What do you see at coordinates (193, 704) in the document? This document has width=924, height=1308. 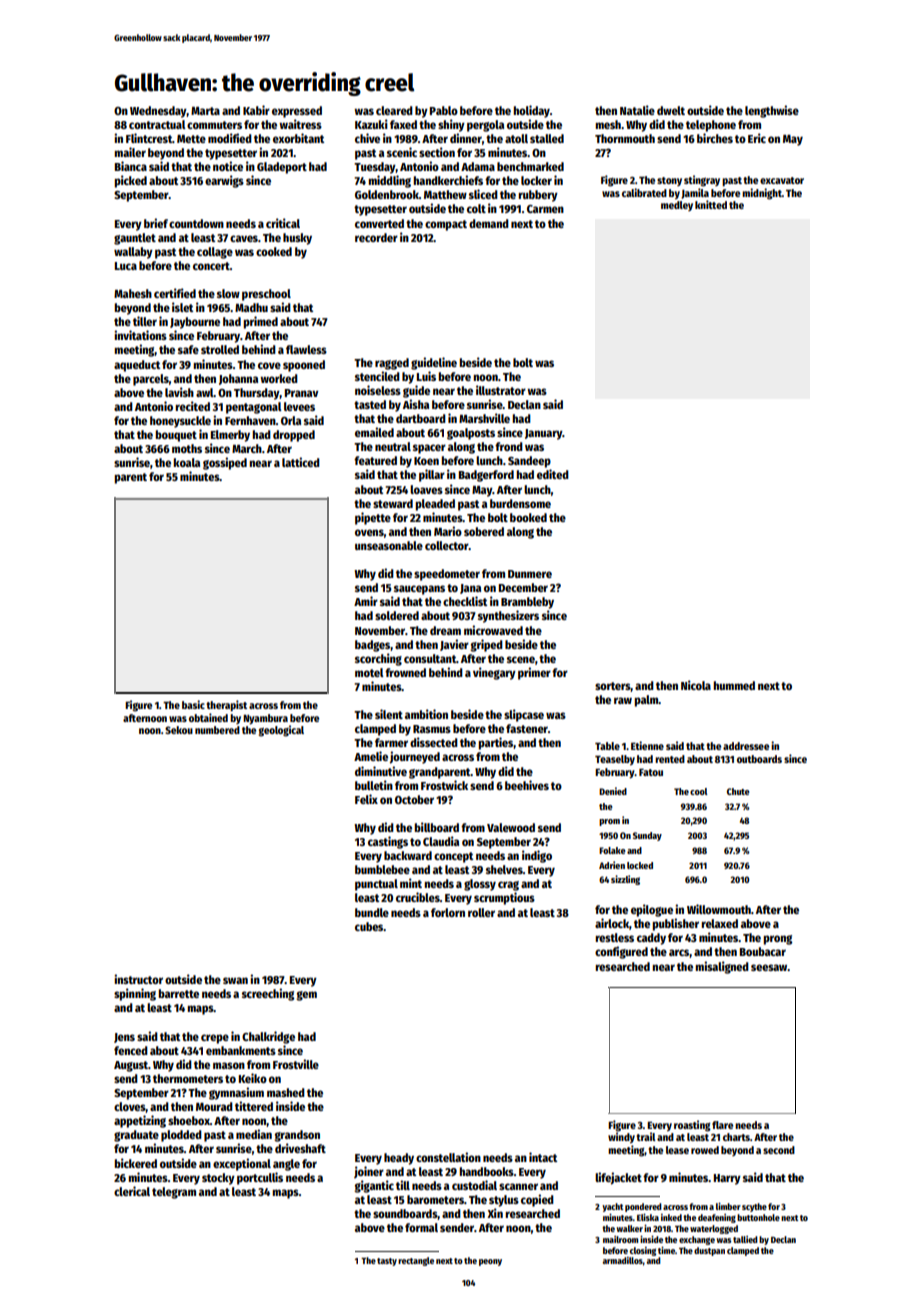 I see `basic` at bounding box center [193, 704].
